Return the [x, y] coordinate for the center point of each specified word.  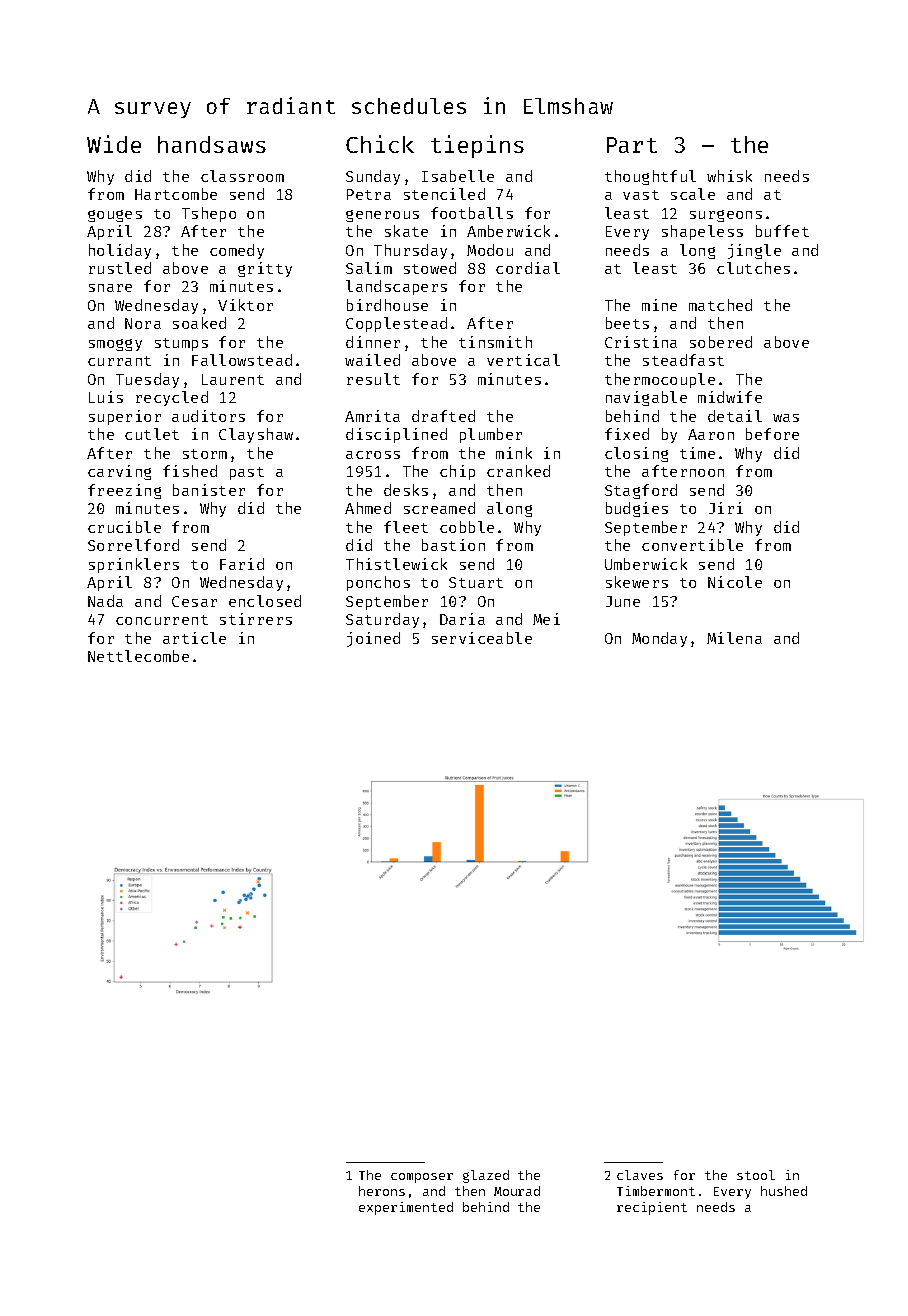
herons [382, 1191]
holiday [120, 251]
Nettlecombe [138, 656]
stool [756, 1175]
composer [422, 1178]
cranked [518, 471]
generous [382, 216]
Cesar [194, 601]
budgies [637, 509]
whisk [729, 176]
